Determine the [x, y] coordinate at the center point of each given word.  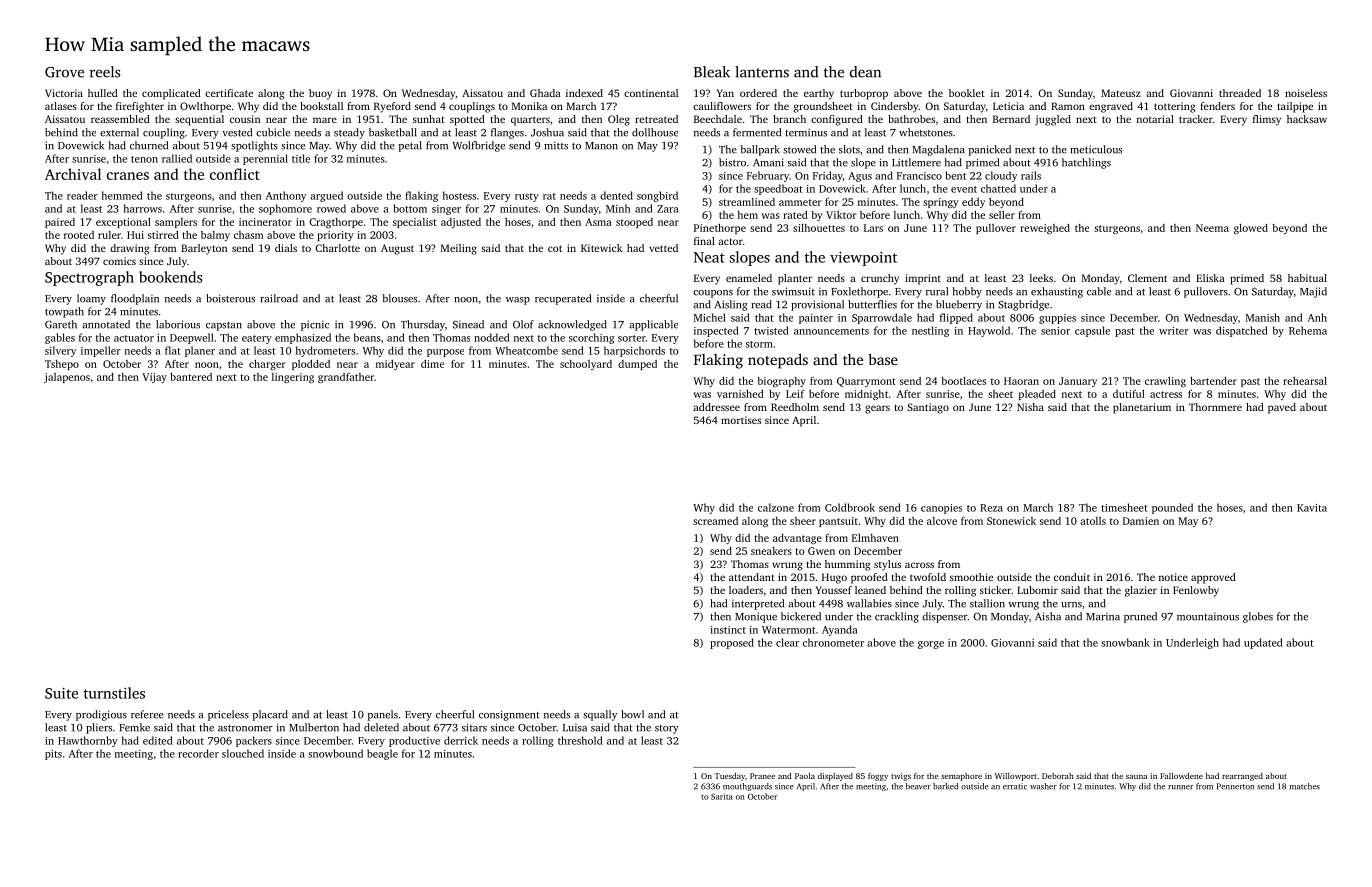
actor [730, 241]
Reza [991, 508]
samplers [176, 223]
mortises [741, 420]
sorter [632, 338]
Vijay [154, 378]
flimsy [1267, 120]
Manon [601, 146]
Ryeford [392, 107]
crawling [1165, 382]
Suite [61, 693]
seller [1002, 215]
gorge [931, 645]
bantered [191, 377]
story [667, 729]
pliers [99, 728]
